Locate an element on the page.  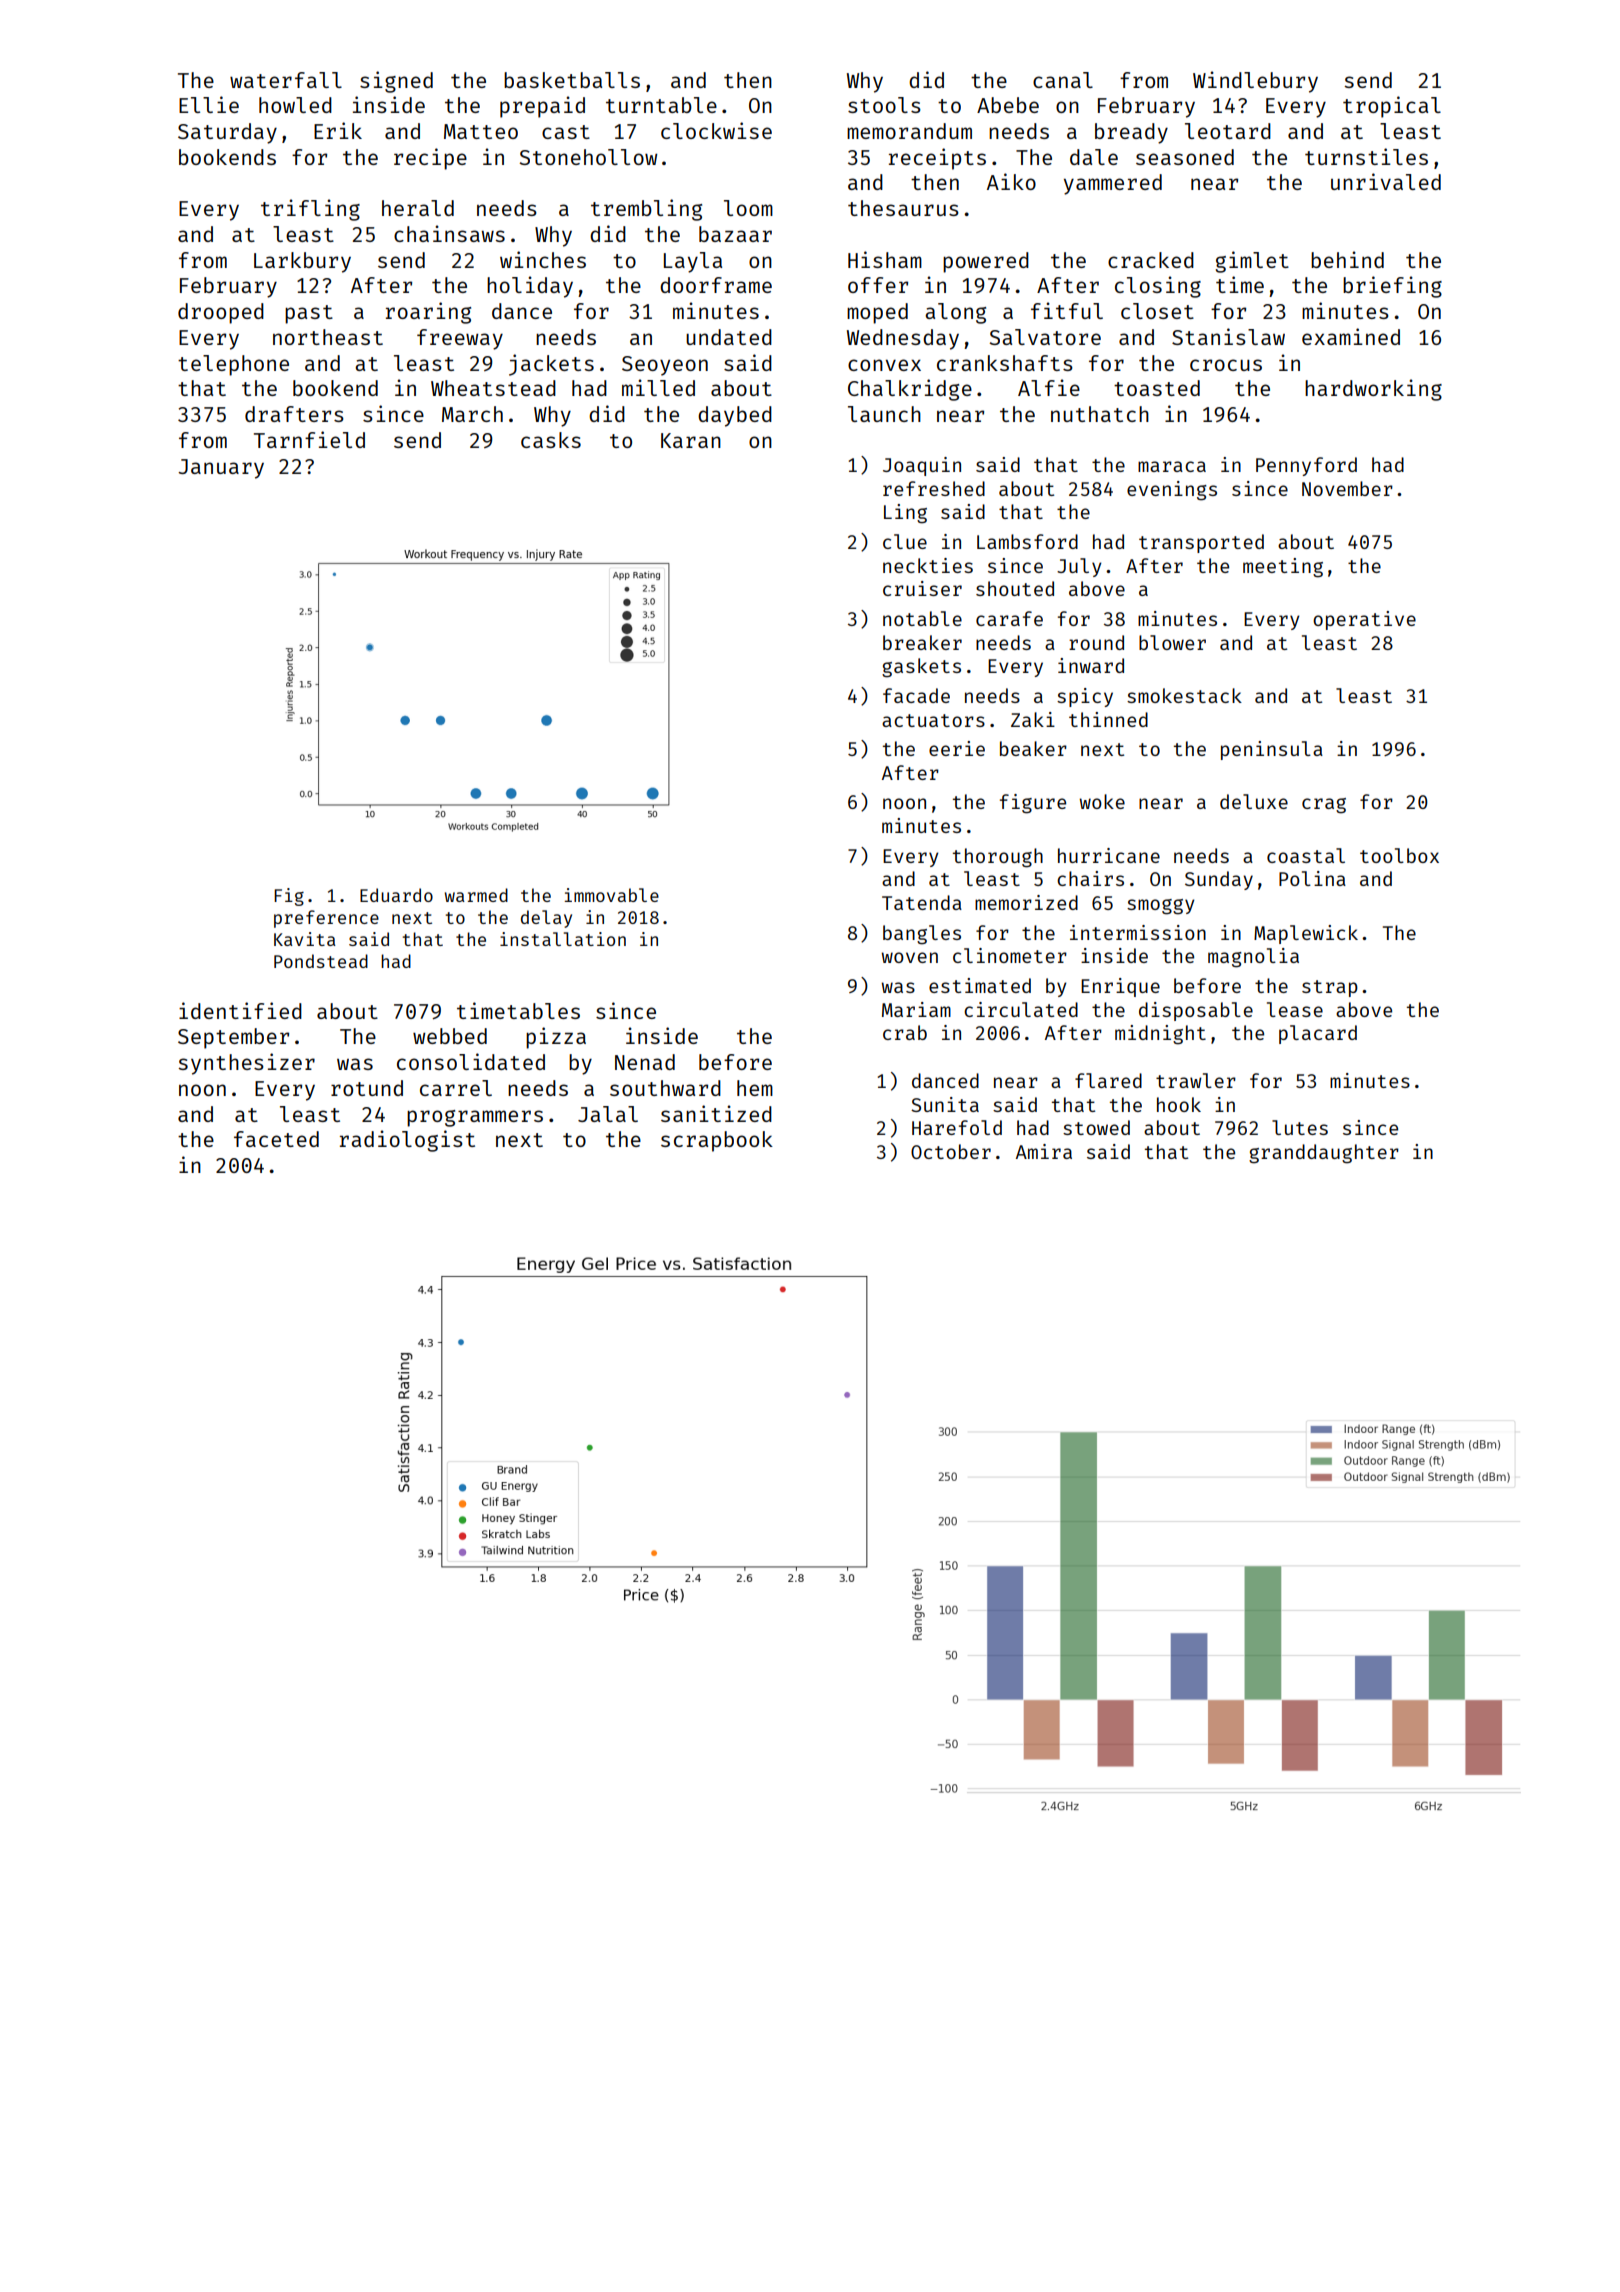
Eduardo is located at coordinates (396, 895).
